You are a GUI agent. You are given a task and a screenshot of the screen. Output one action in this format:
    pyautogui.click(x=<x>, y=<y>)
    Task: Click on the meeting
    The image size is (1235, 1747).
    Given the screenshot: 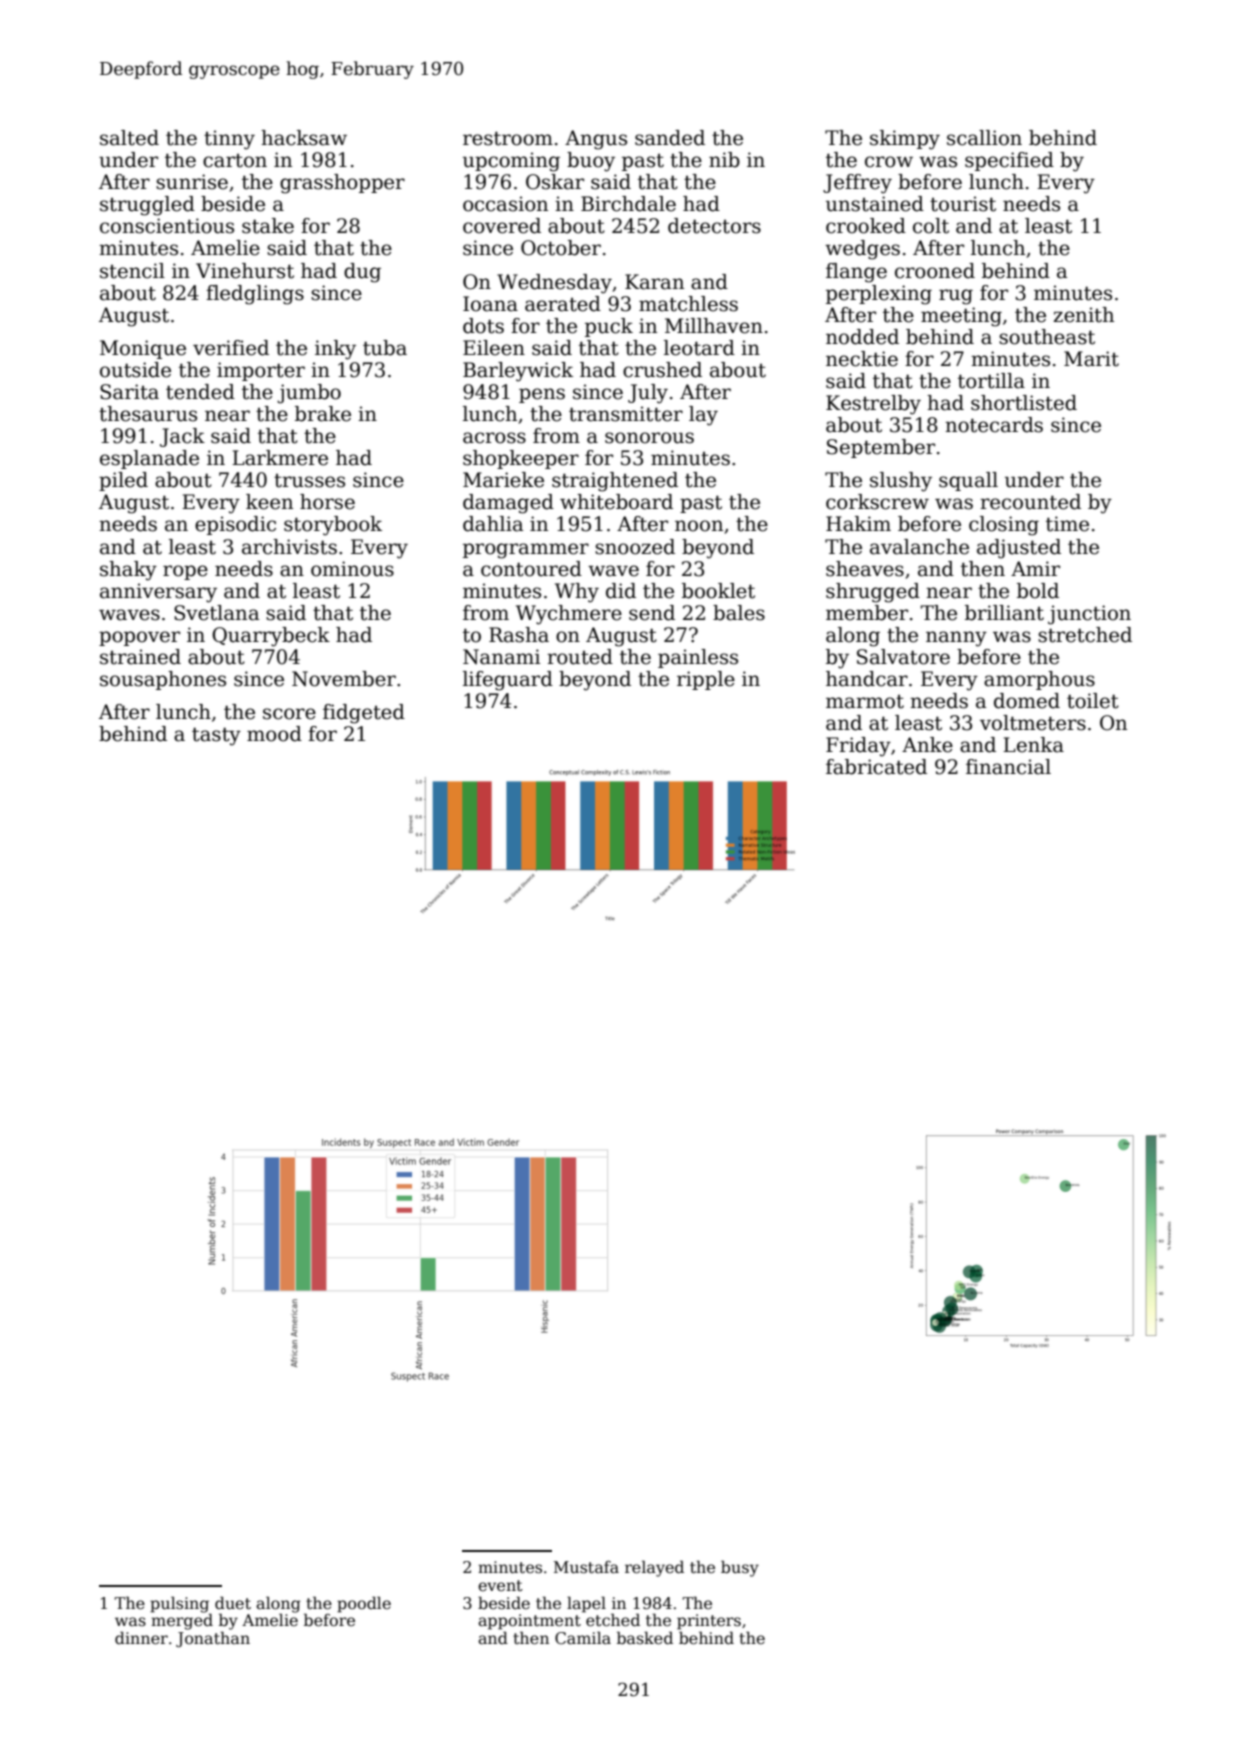 What is the action you would take?
    pyautogui.click(x=961, y=317)
